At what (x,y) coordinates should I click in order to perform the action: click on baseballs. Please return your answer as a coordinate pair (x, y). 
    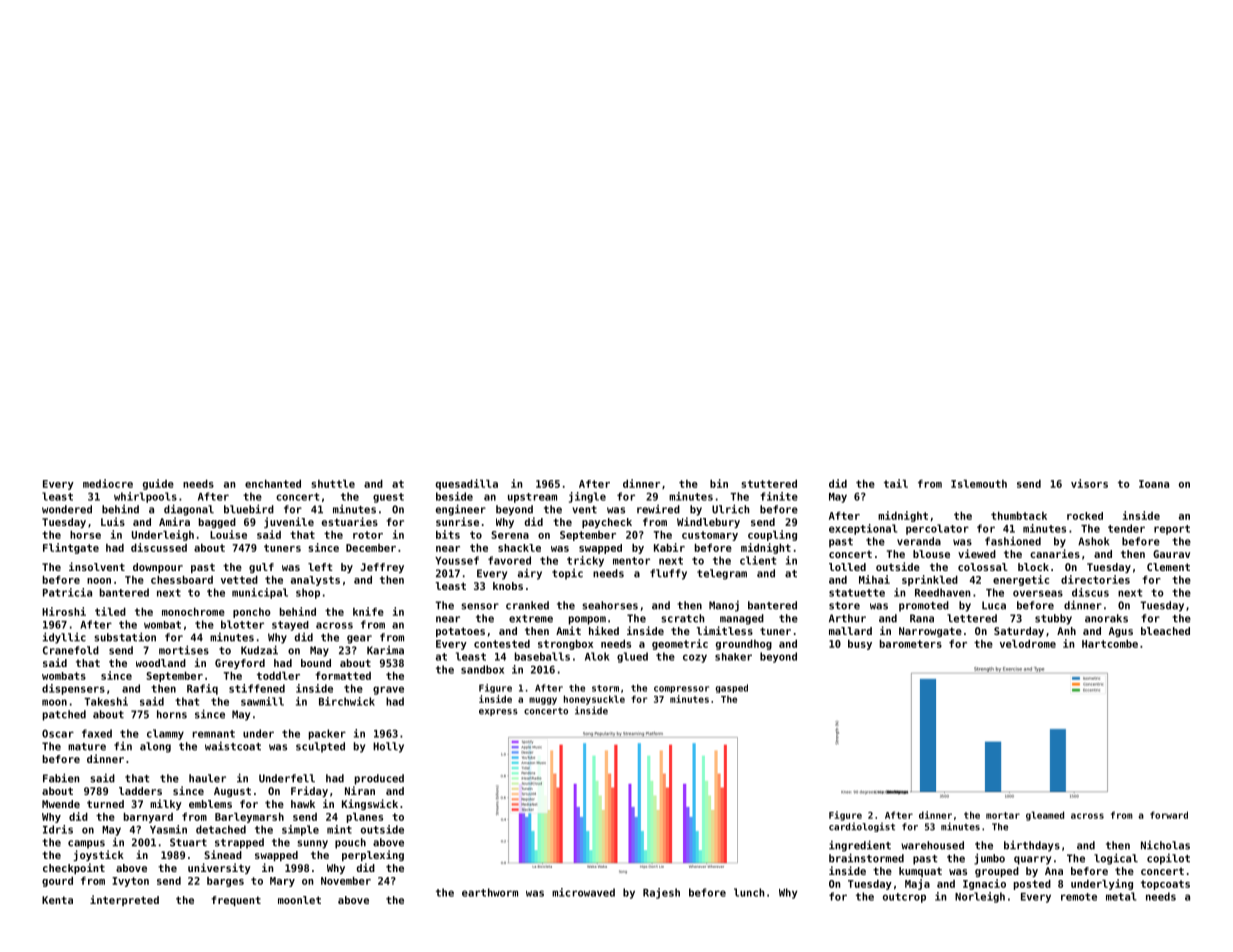
    Looking at the image, I should click on (542, 656).
